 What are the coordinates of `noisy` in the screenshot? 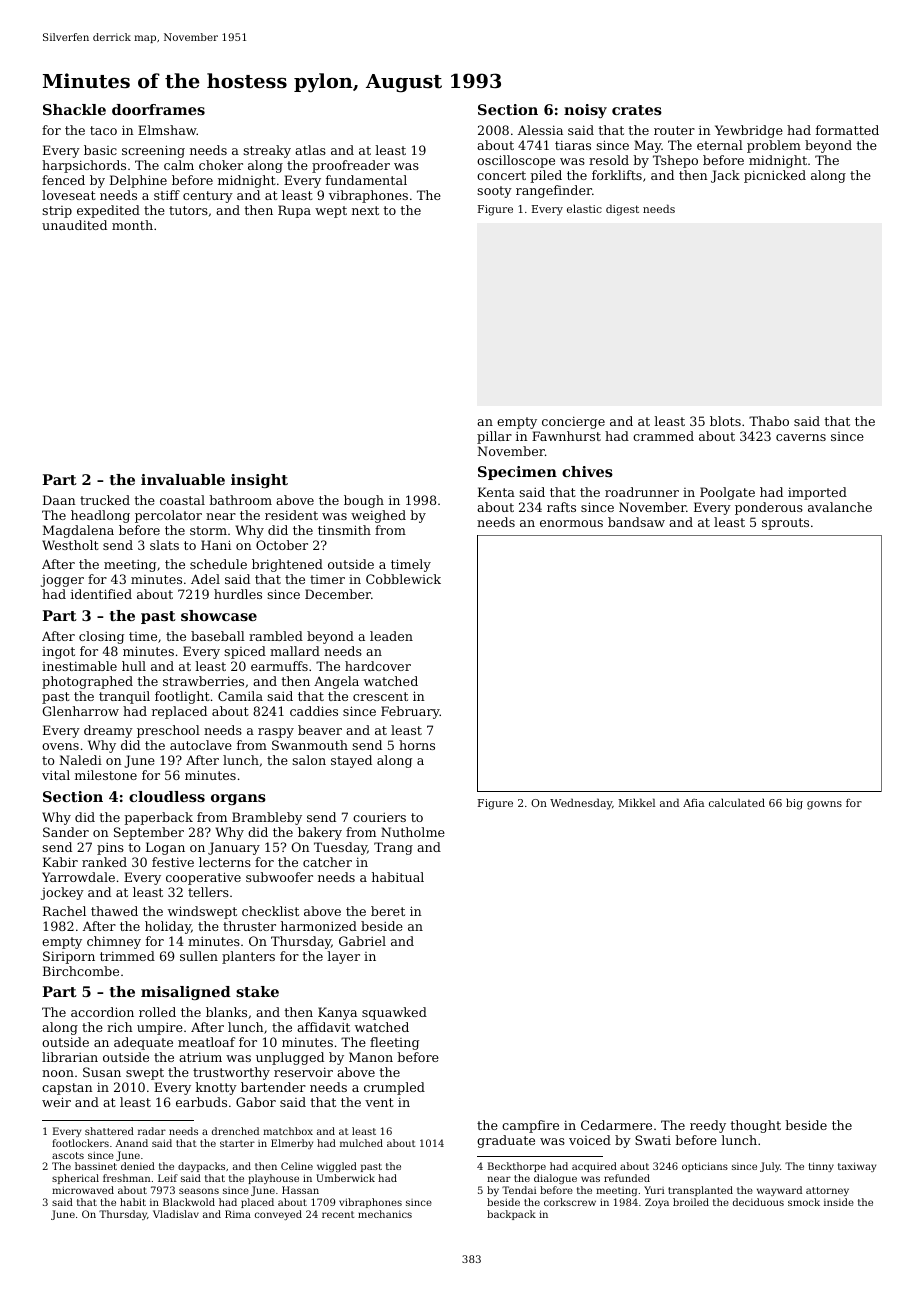 It's located at (585, 111).
